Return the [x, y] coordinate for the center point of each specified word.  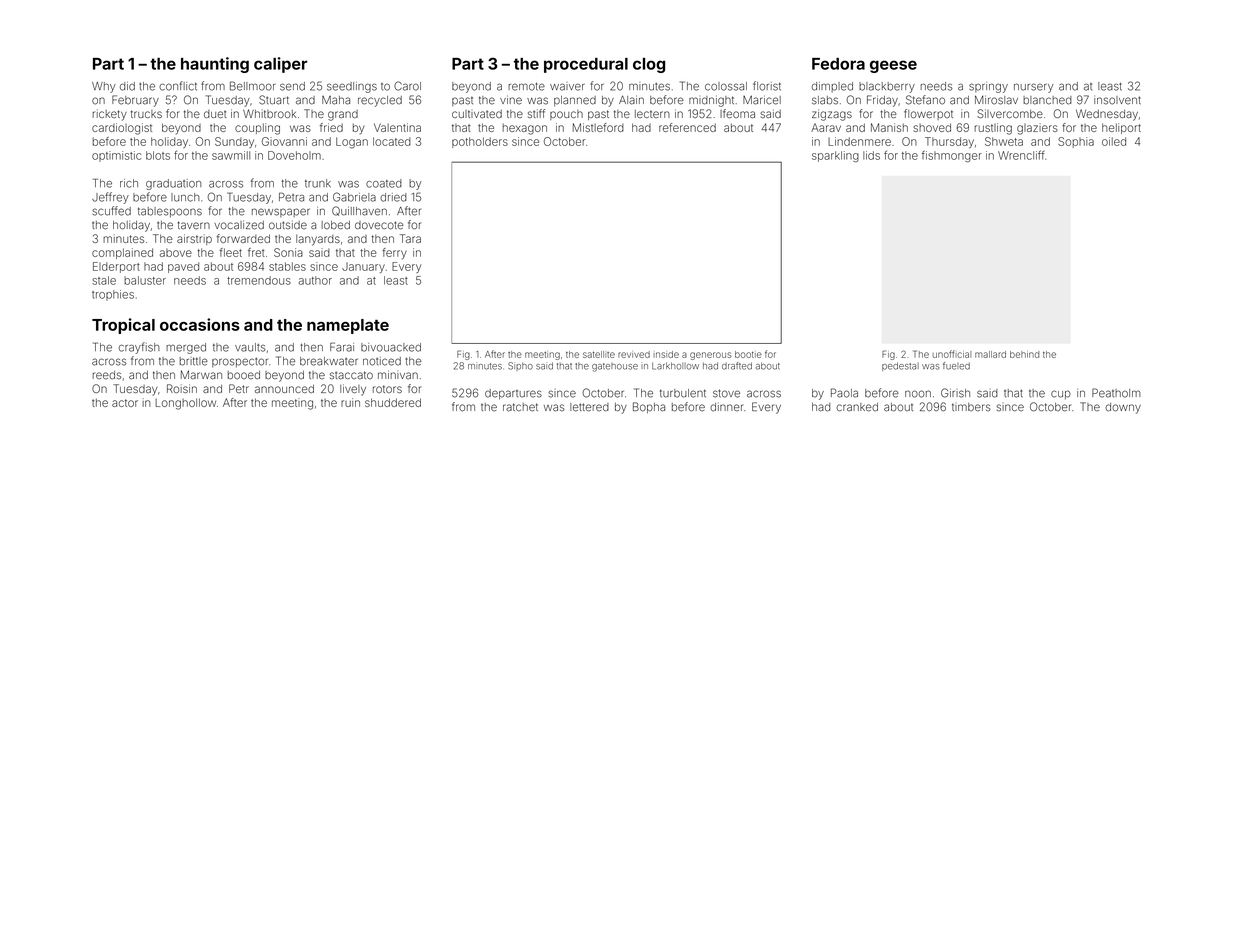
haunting [215, 65]
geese [893, 66]
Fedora [838, 64]
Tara [410, 238]
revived [634, 354]
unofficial [952, 354]
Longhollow [185, 404]
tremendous [259, 280]
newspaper [281, 212]
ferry [394, 254]
